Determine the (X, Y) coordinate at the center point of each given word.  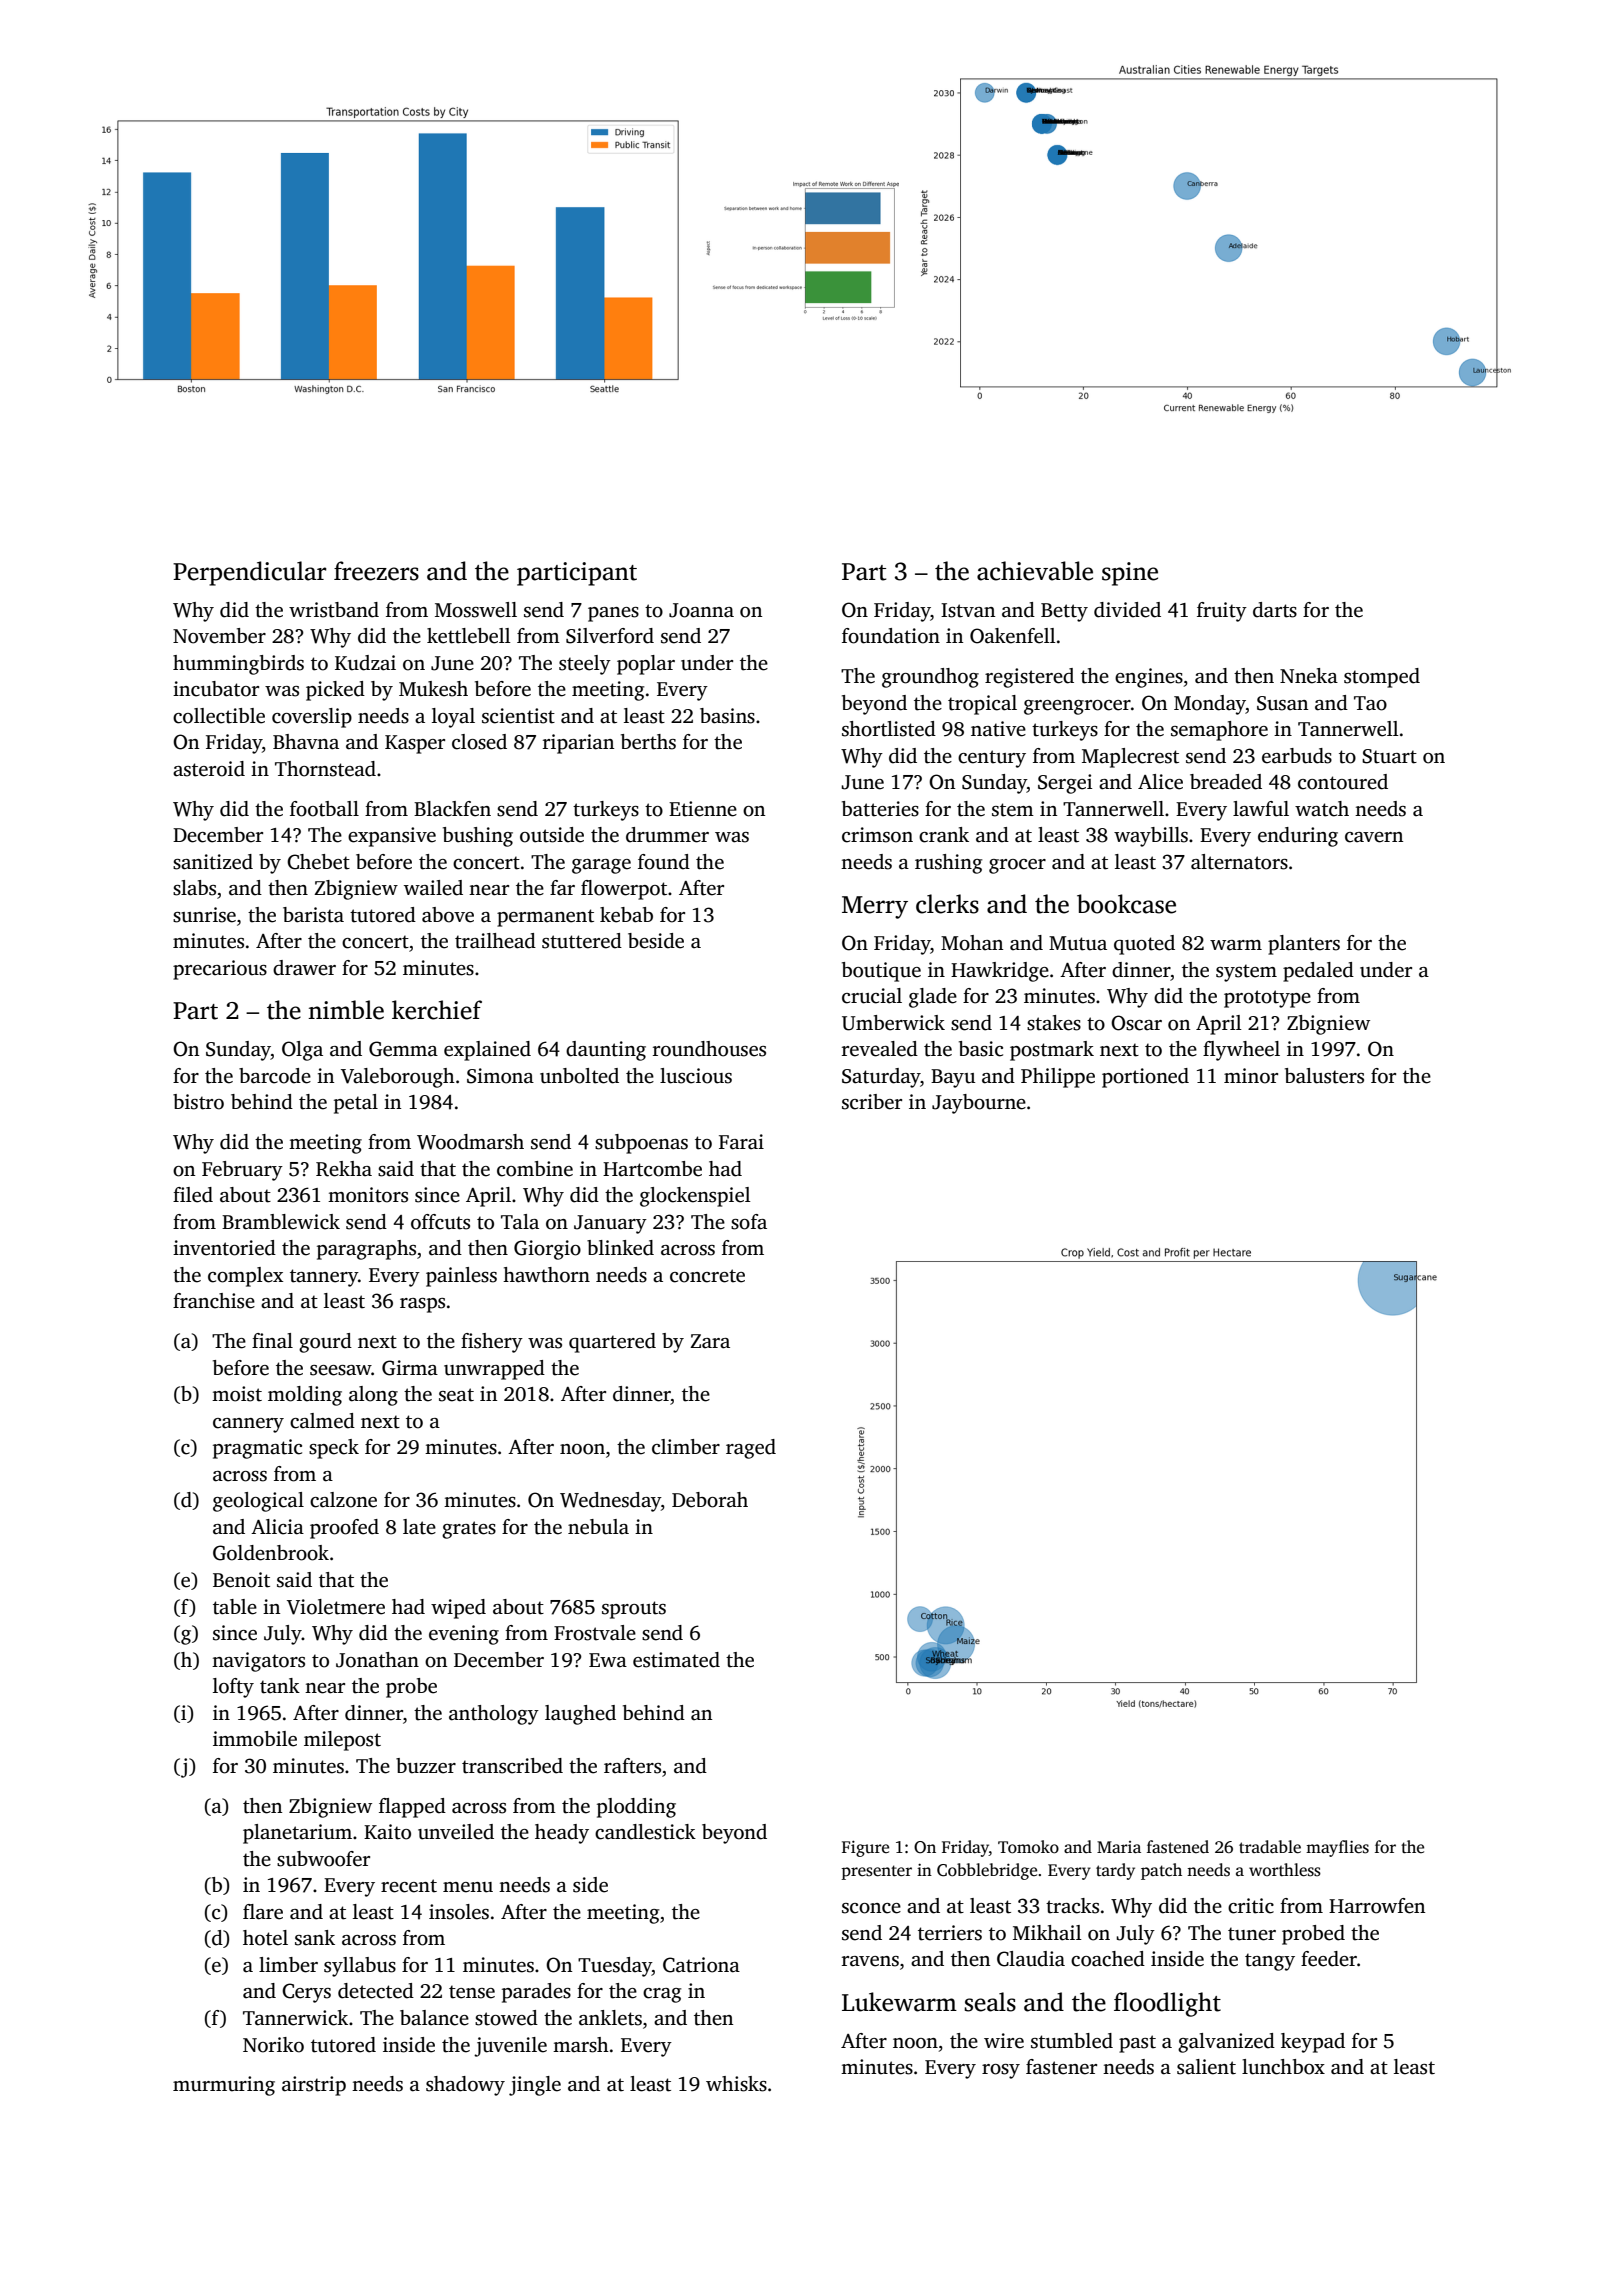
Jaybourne (979, 1104)
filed (193, 1195)
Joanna (701, 610)
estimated (676, 1660)
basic (981, 1049)
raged (751, 1449)
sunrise (204, 915)
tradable (1270, 1847)
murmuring (224, 2086)
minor (1251, 1076)
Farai (741, 1142)
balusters (1324, 1076)
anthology (494, 1715)
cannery (248, 1425)
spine (1130, 574)
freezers (376, 571)
